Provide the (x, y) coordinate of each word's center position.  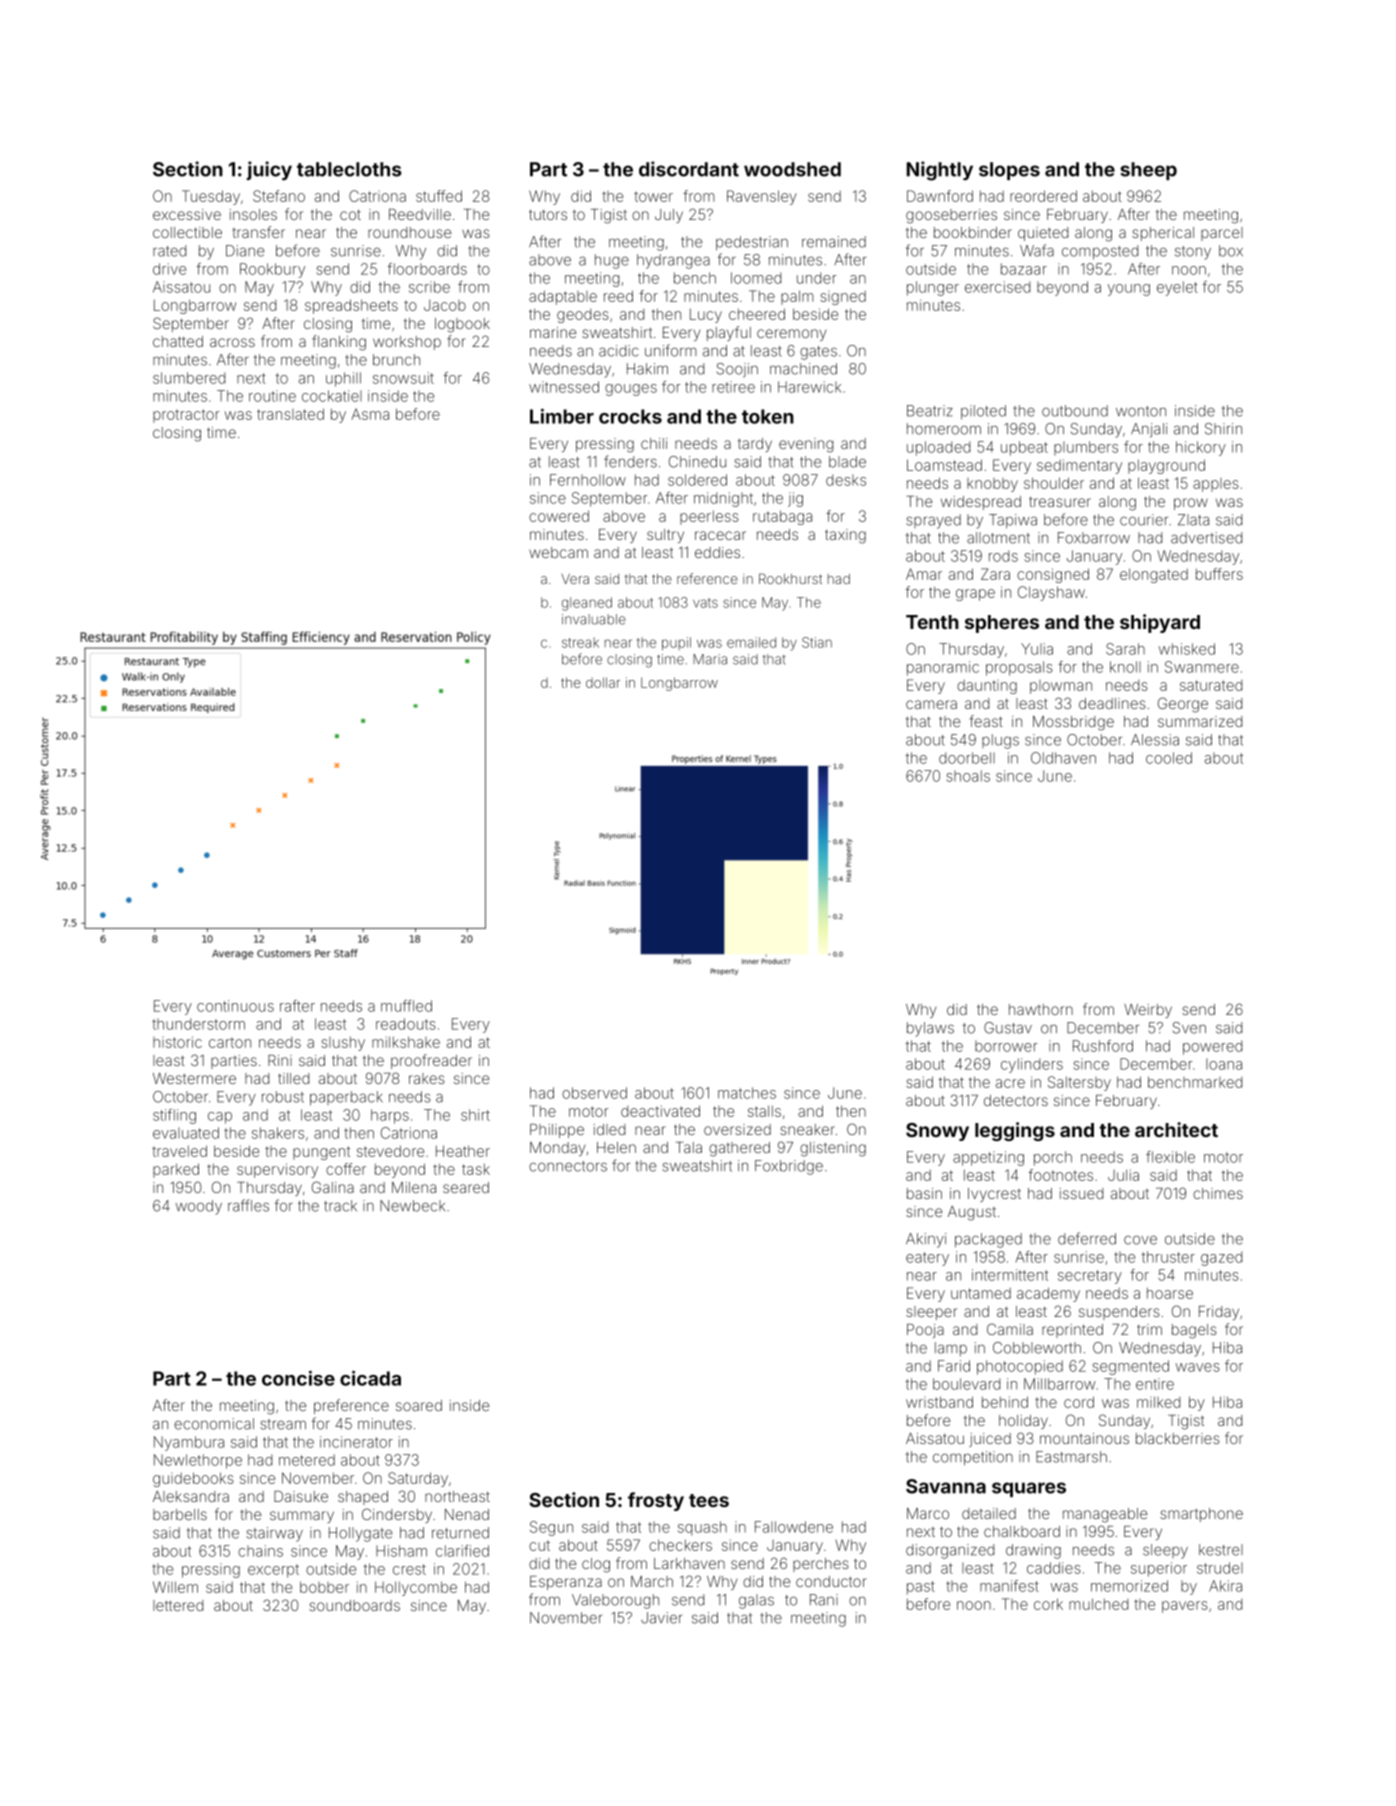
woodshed (792, 169)
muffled (406, 1006)
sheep (1148, 171)
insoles (253, 214)
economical (214, 1424)
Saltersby (1079, 1083)
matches (747, 1093)
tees (709, 1500)
